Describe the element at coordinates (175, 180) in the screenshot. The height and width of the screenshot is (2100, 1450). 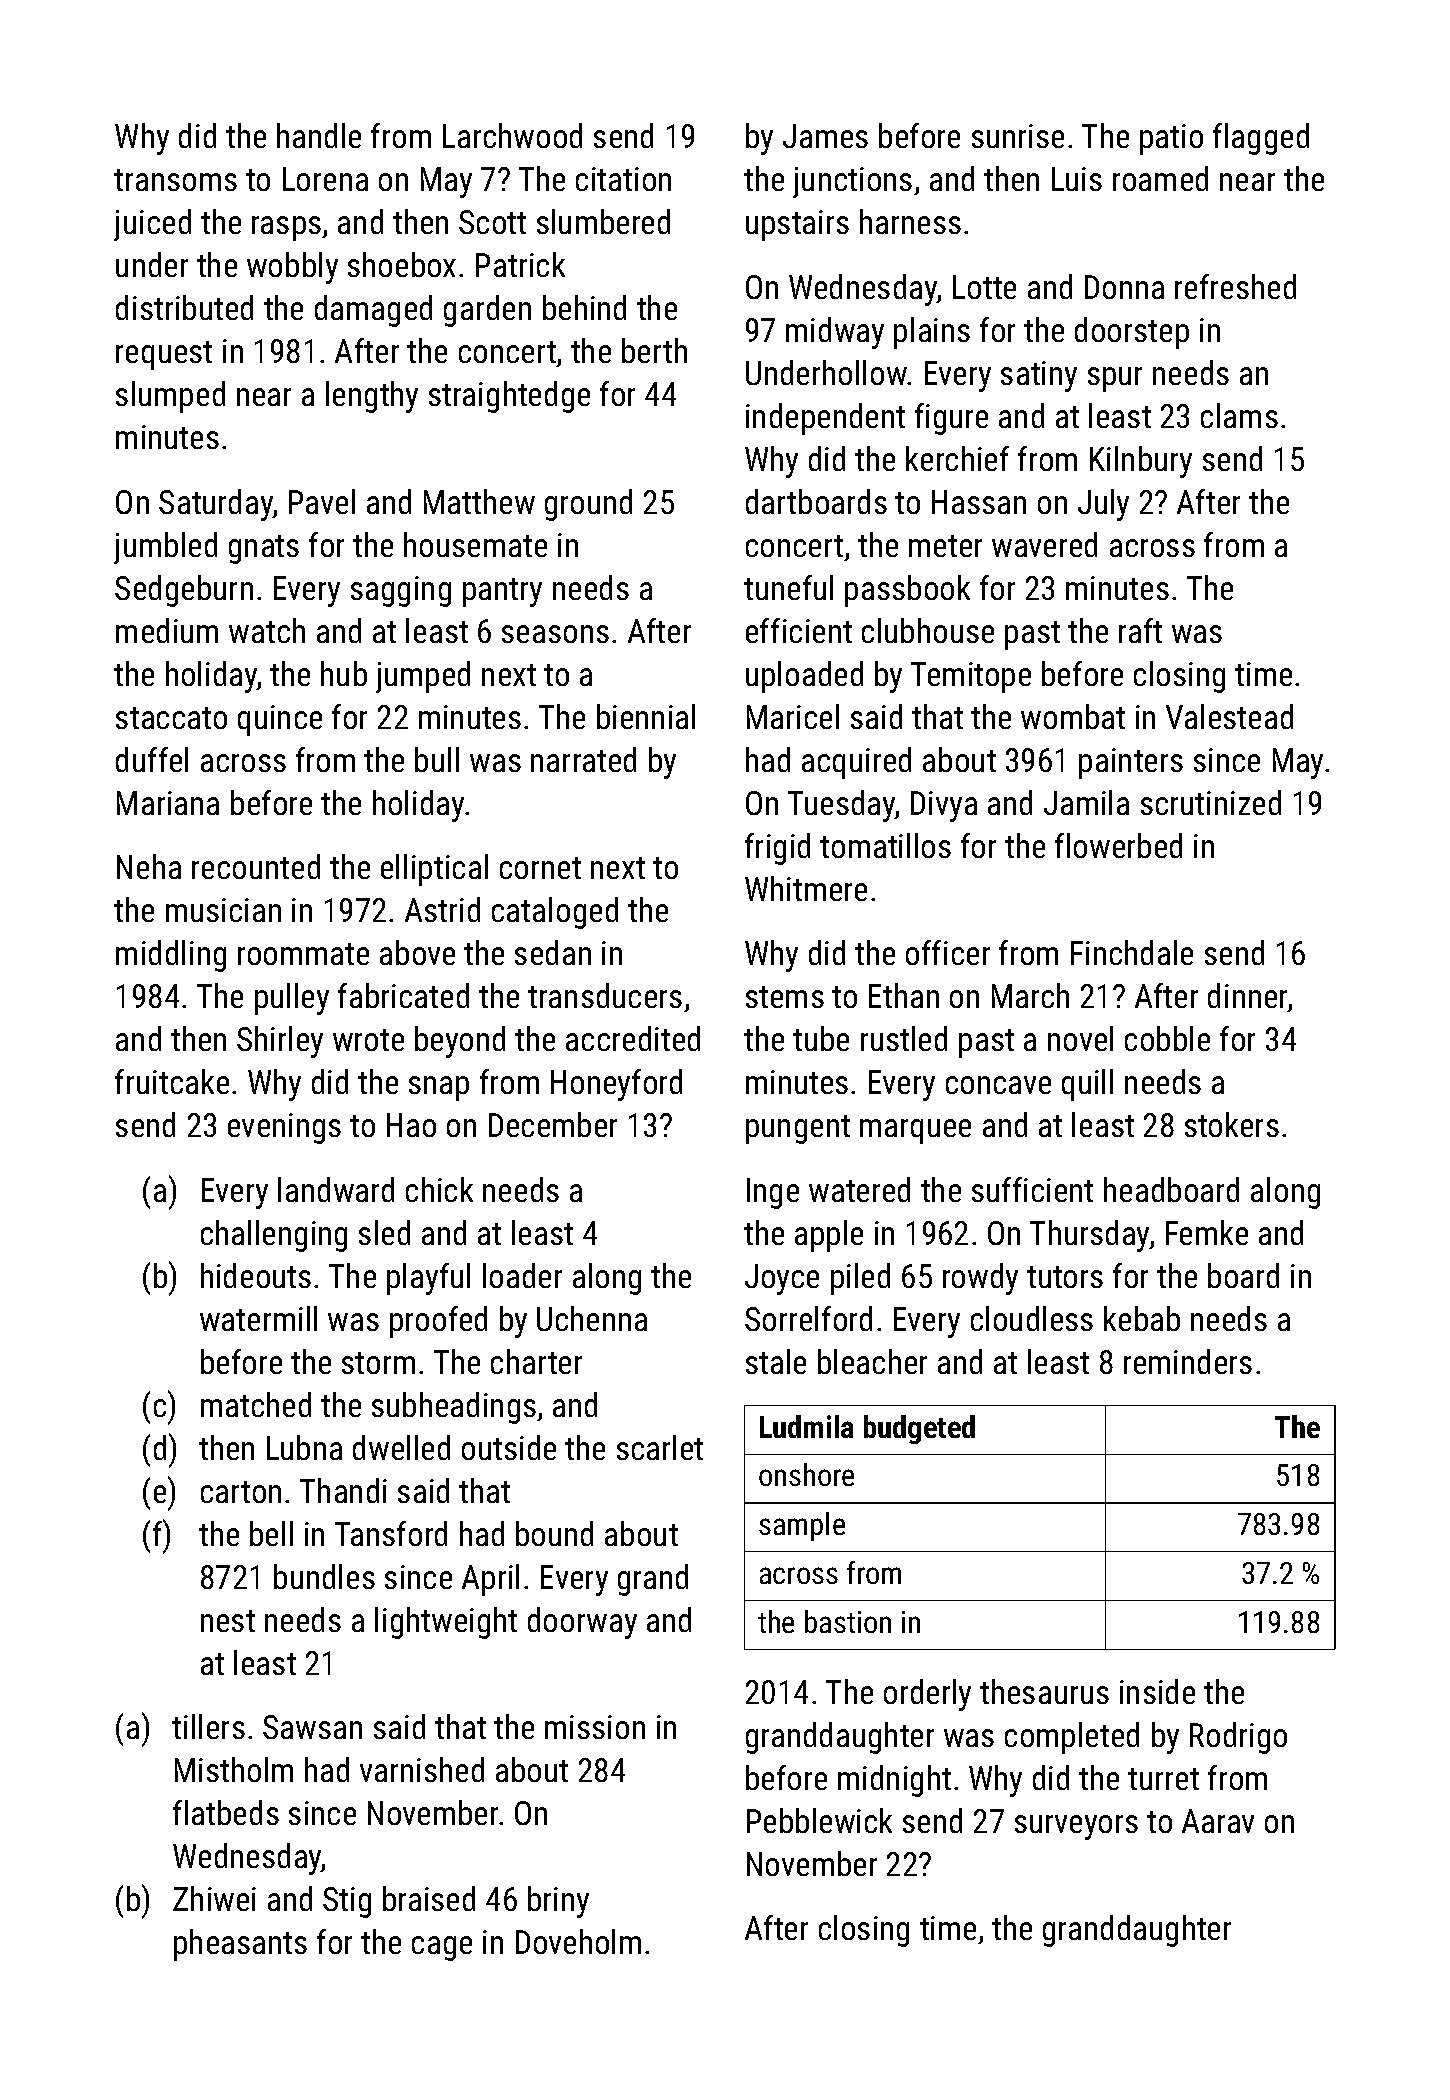
I see `transoms` at that location.
